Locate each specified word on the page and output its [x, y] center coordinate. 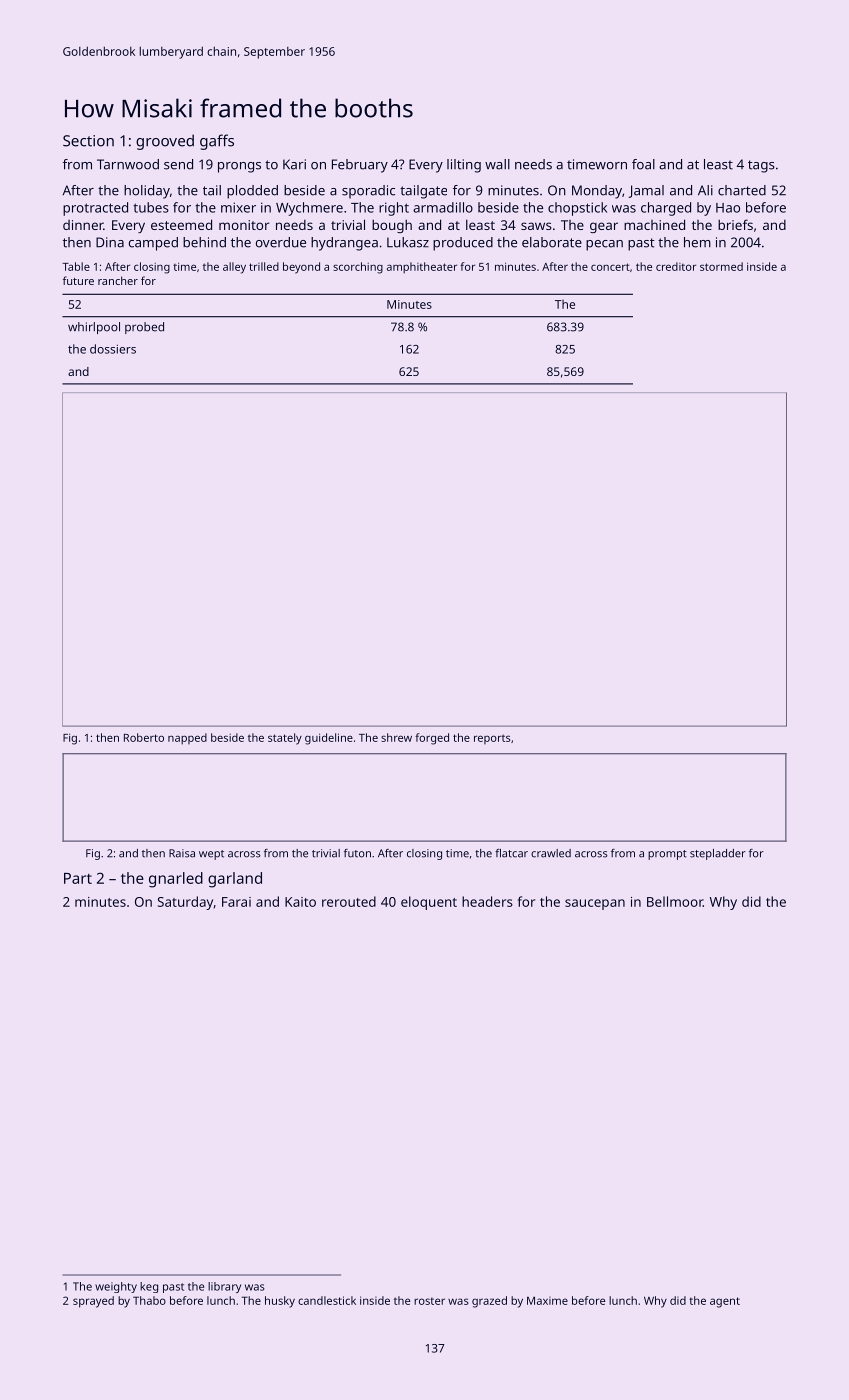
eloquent [429, 903]
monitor [244, 225]
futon [357, 853]
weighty [116, 1287]
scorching [358, 268]
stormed [721, 266]
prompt [667, 855]
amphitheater [422, 268]
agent [725, 1302]
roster [429, 1301]
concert [610, 267]
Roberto [144, 737]
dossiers [113, 349]
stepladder [718, 854]
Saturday [185, 903]
